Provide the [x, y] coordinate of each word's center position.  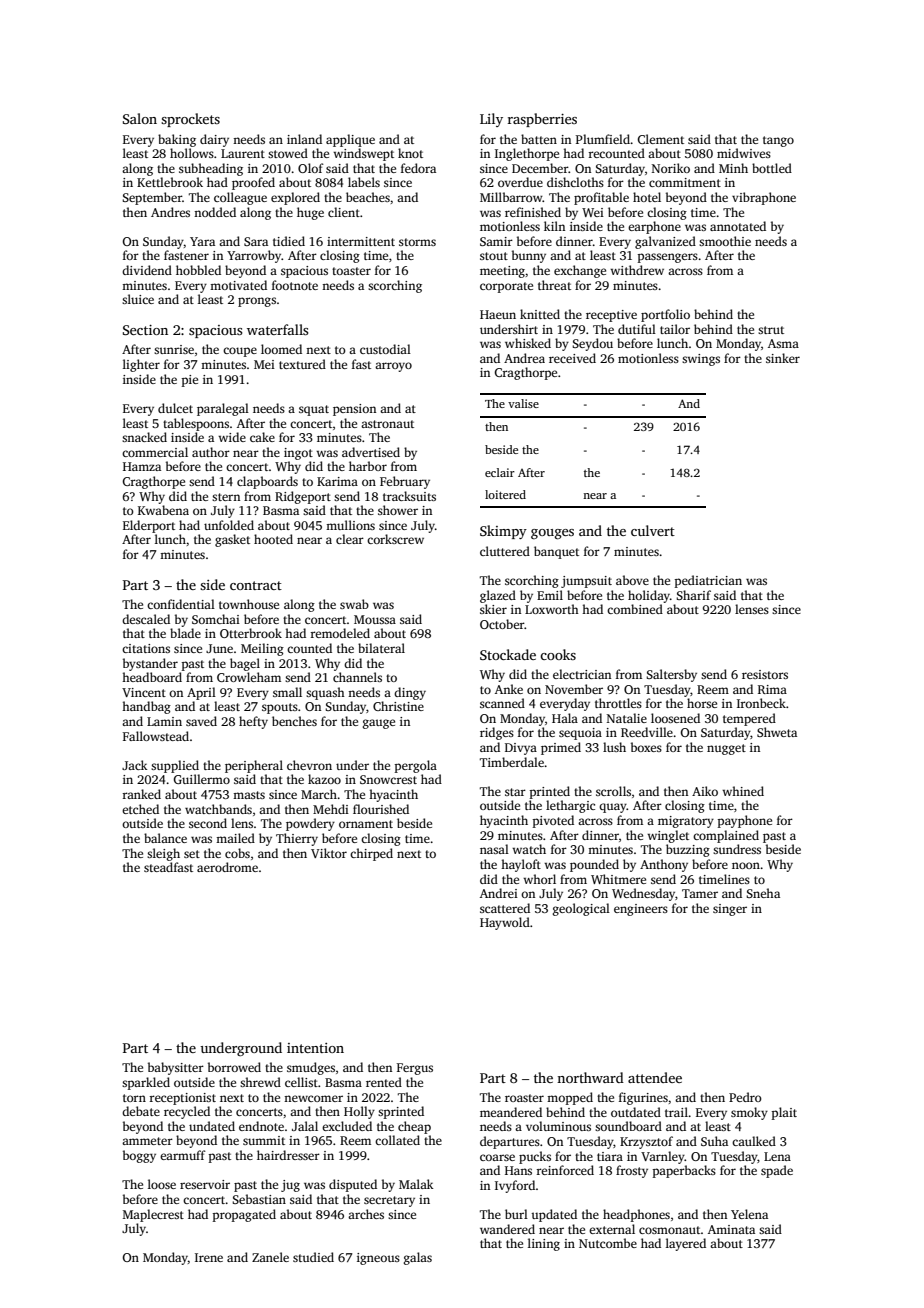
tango [778, 141]
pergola [416, 766]
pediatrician [708, 581]
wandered [507, 1229]
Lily [491, 120]
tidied [289, 241]
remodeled [340, 633]
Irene [209, 1257]
